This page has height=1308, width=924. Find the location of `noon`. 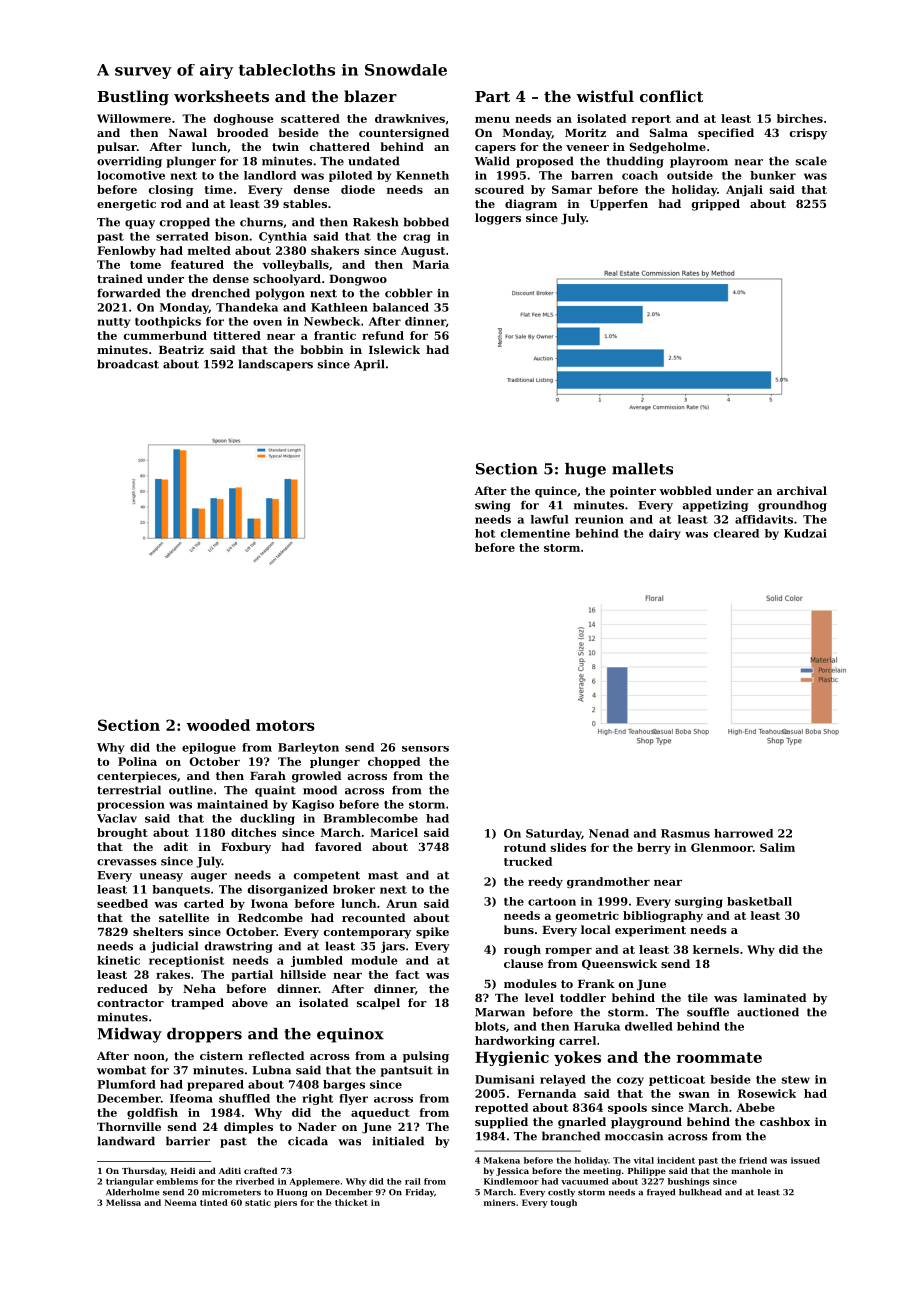

noon is located at coordinates (149, 1057).
